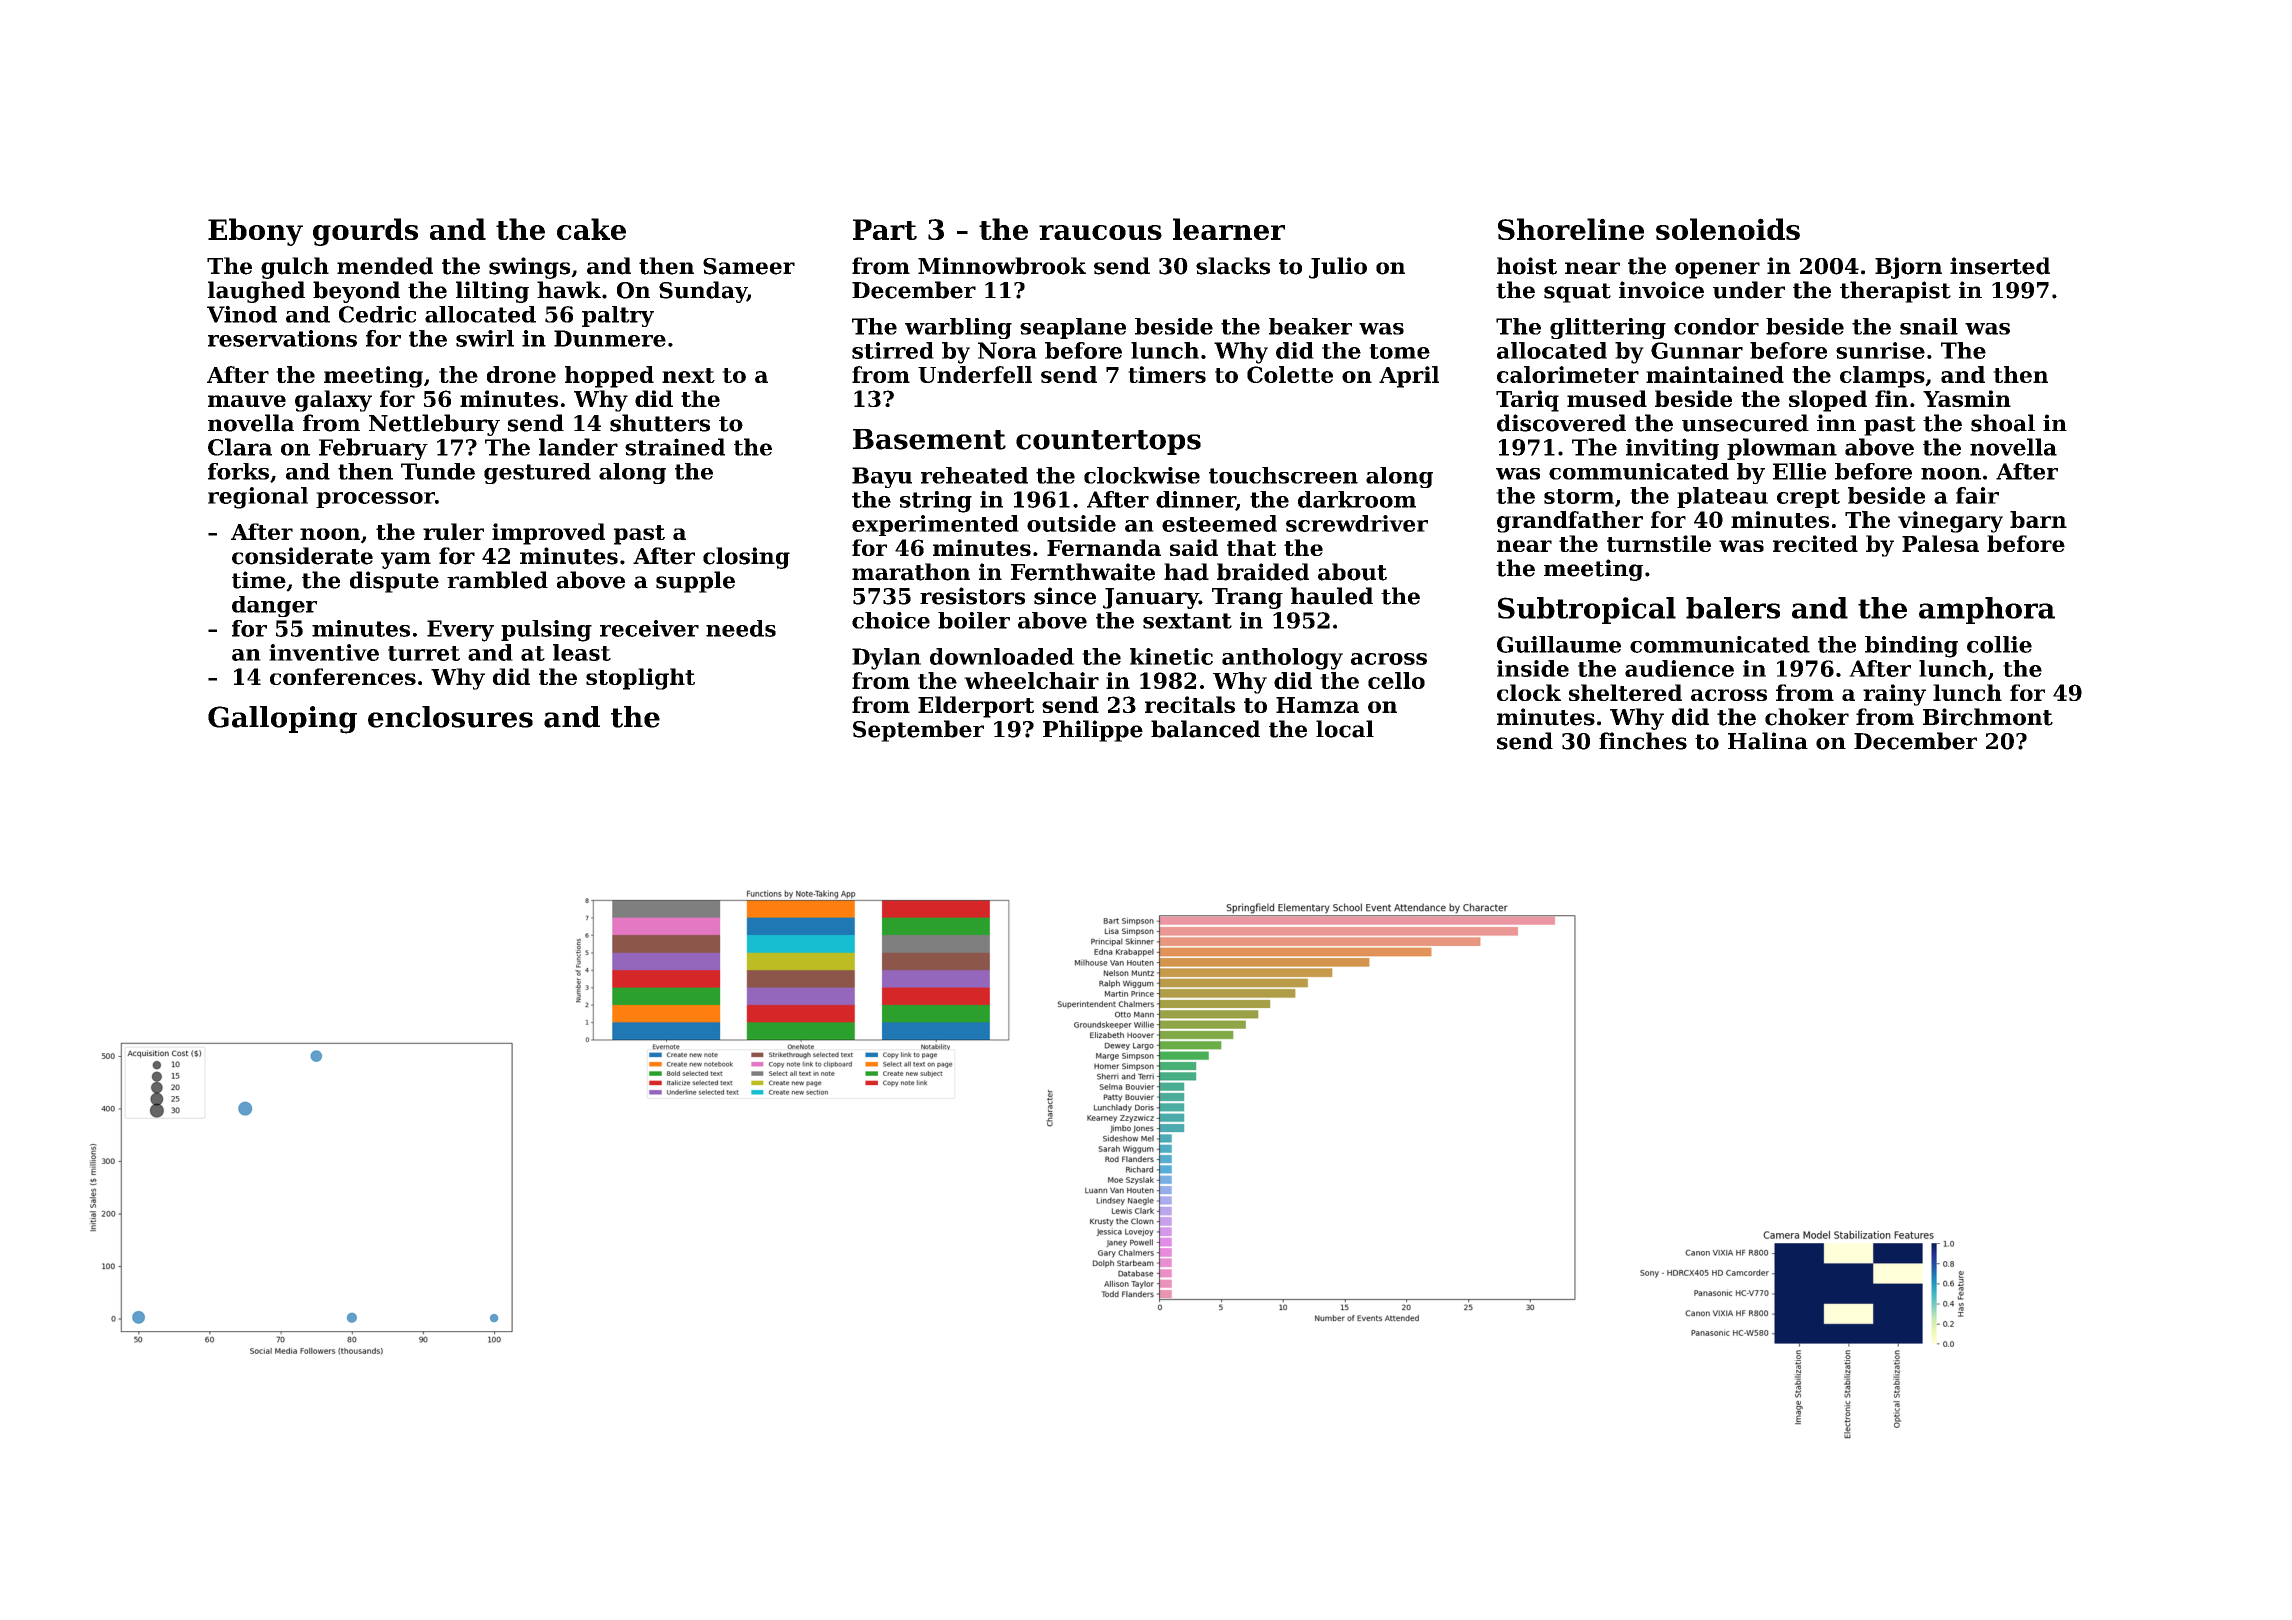 This screenshot has width=2292, height=1620. What do you see at coordinates (1728, 229) in the screenshot?
I see `solenoids` at bounding box center [1728, 229].
